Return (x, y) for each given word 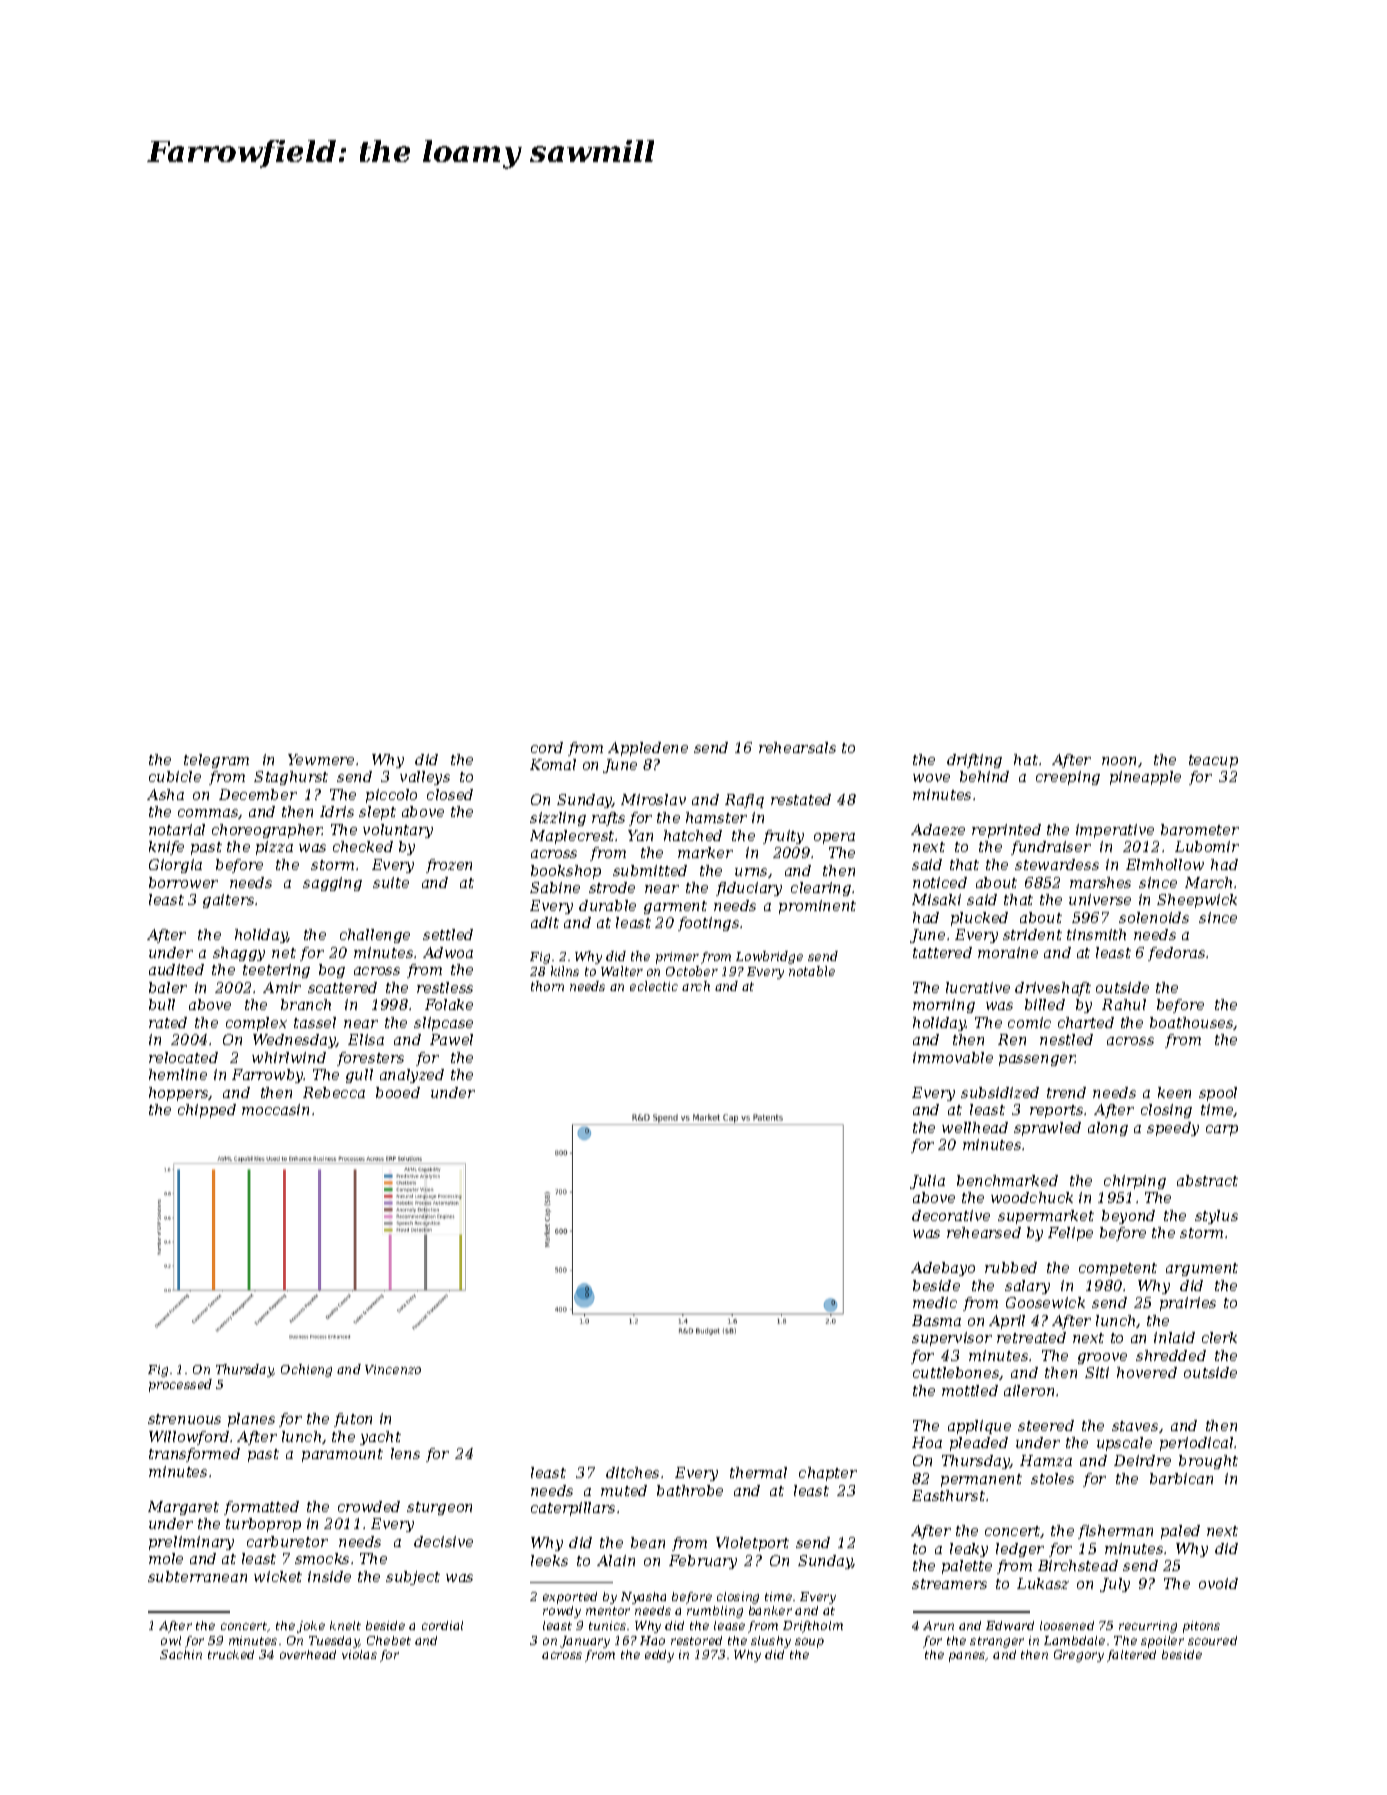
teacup (1213, 761)
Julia (927, 1182)
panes (967, 1657)
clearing (821, 889)
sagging (332, 884)
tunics (607, 1625)
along (1108, 1129)
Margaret (183, 1508)
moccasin (275, 1109)
